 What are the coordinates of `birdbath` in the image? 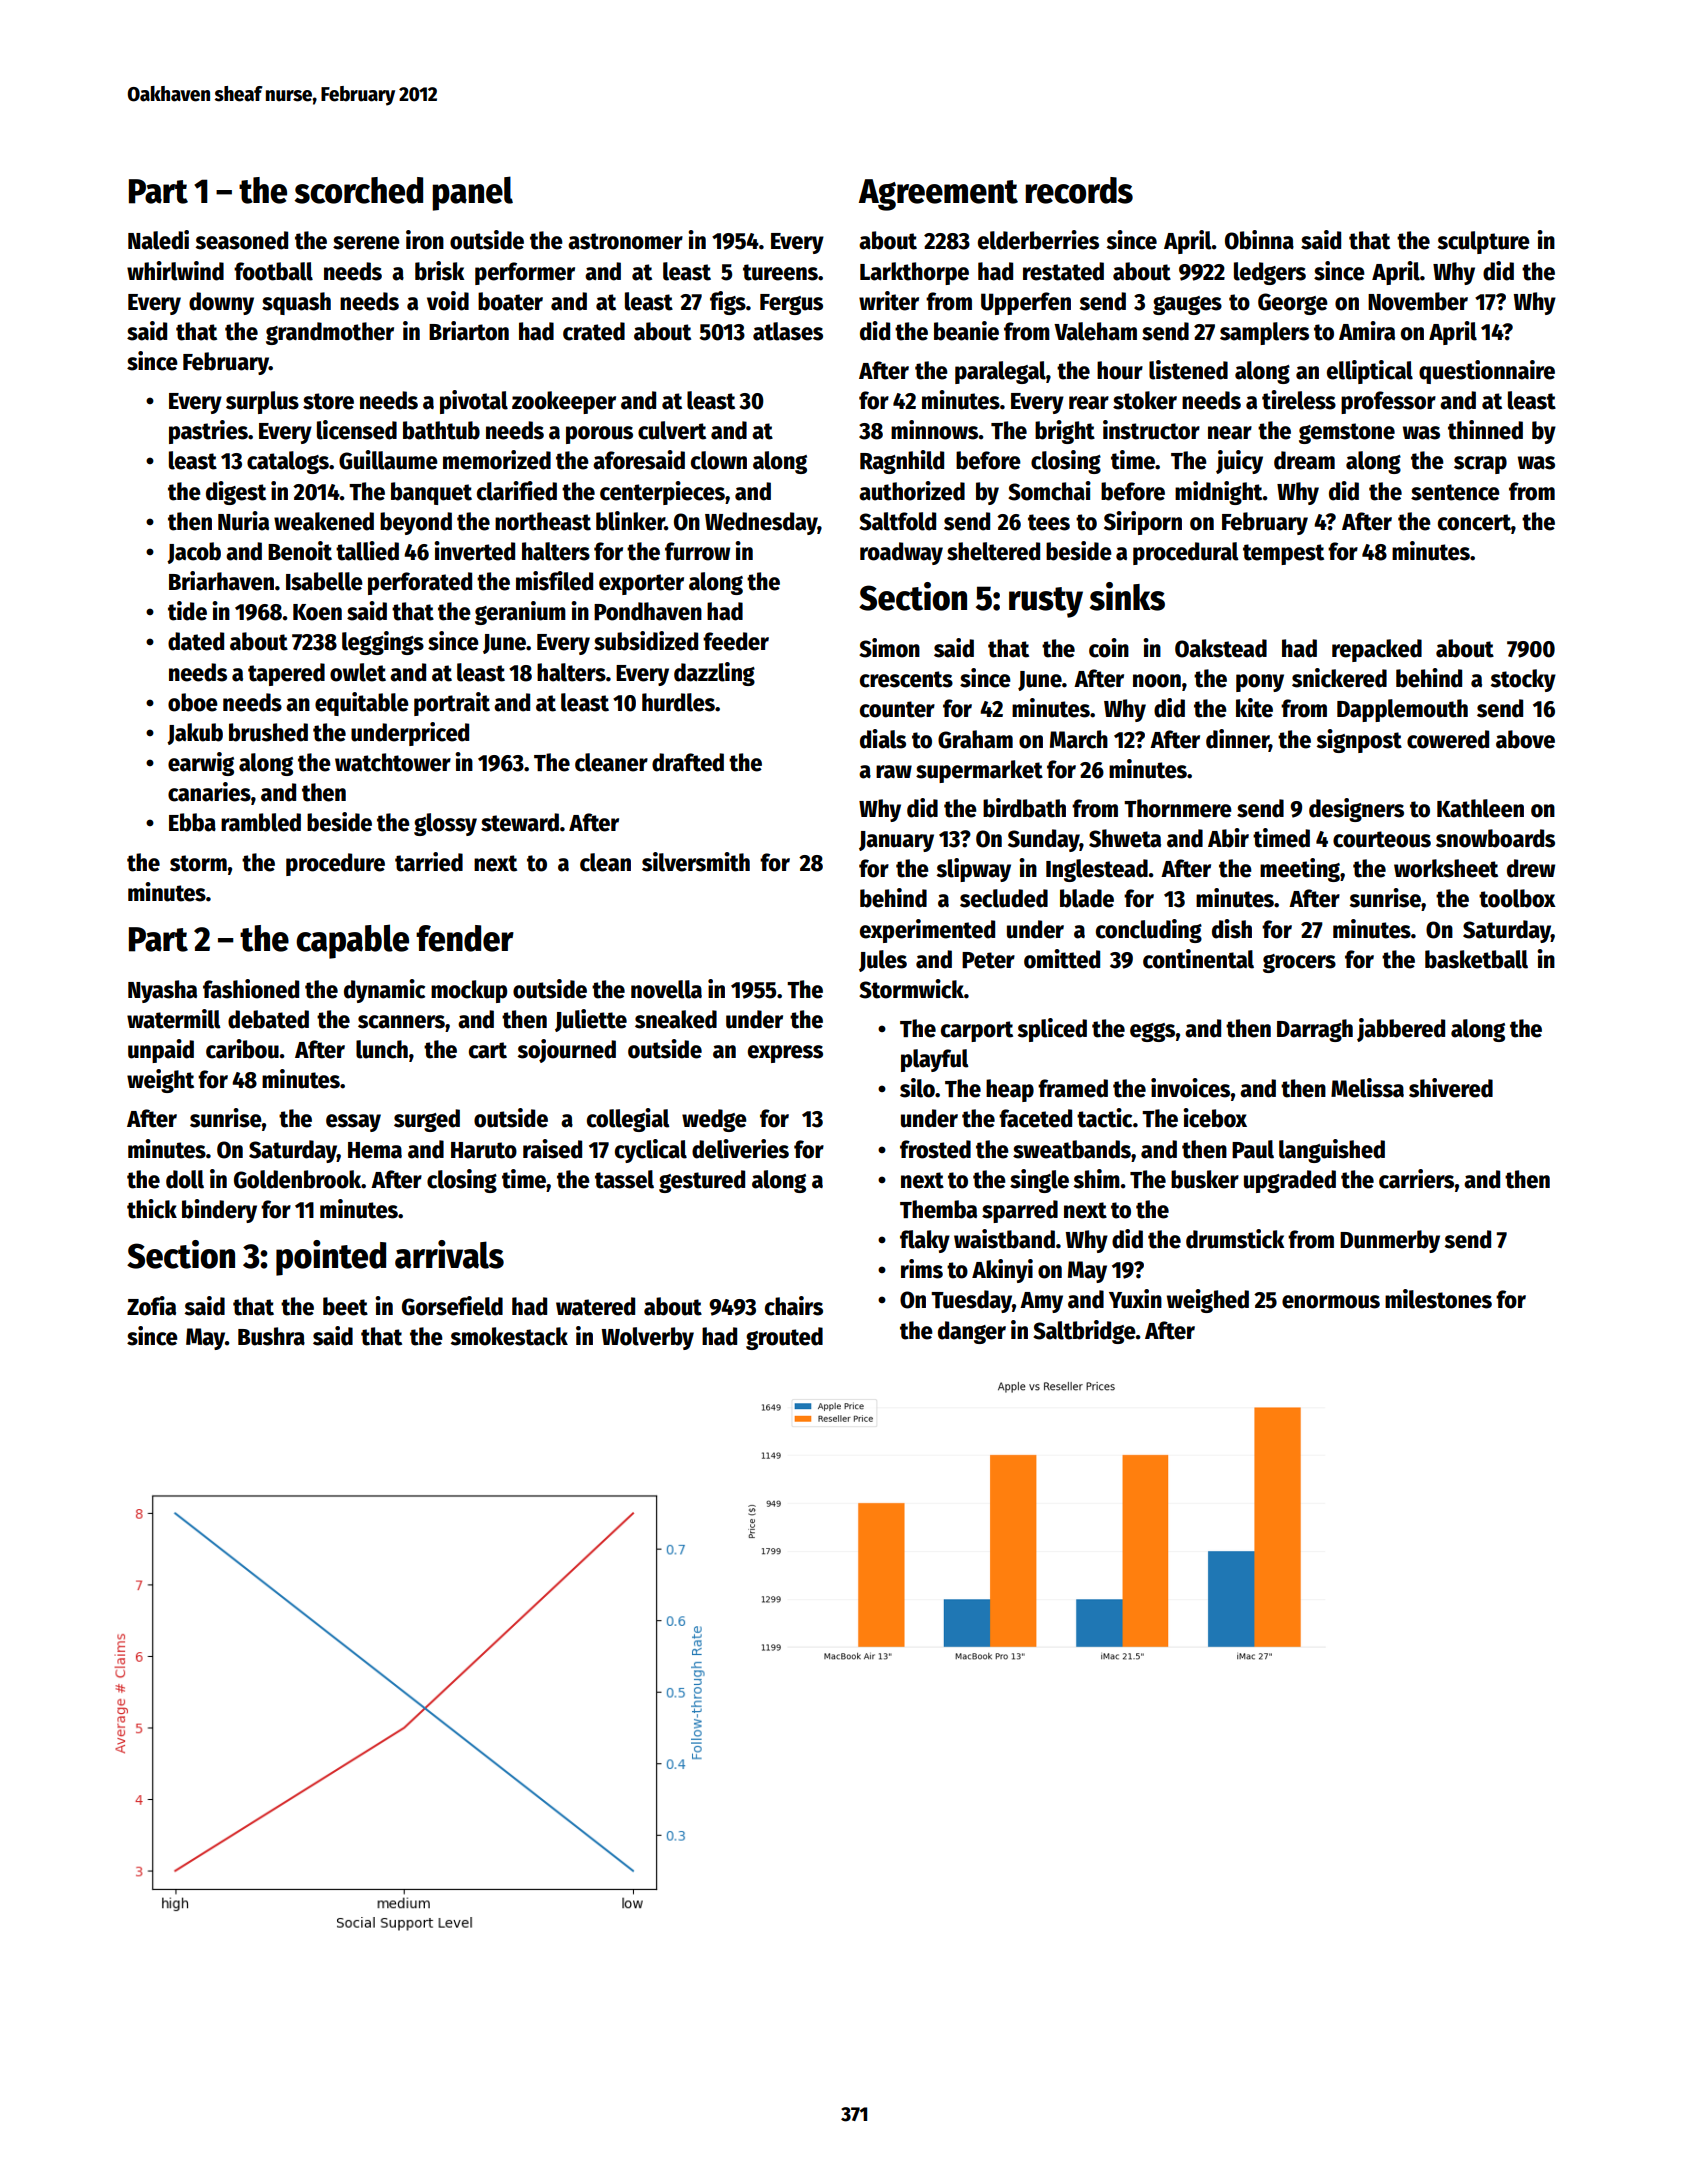 It's located at (1024, 808).
